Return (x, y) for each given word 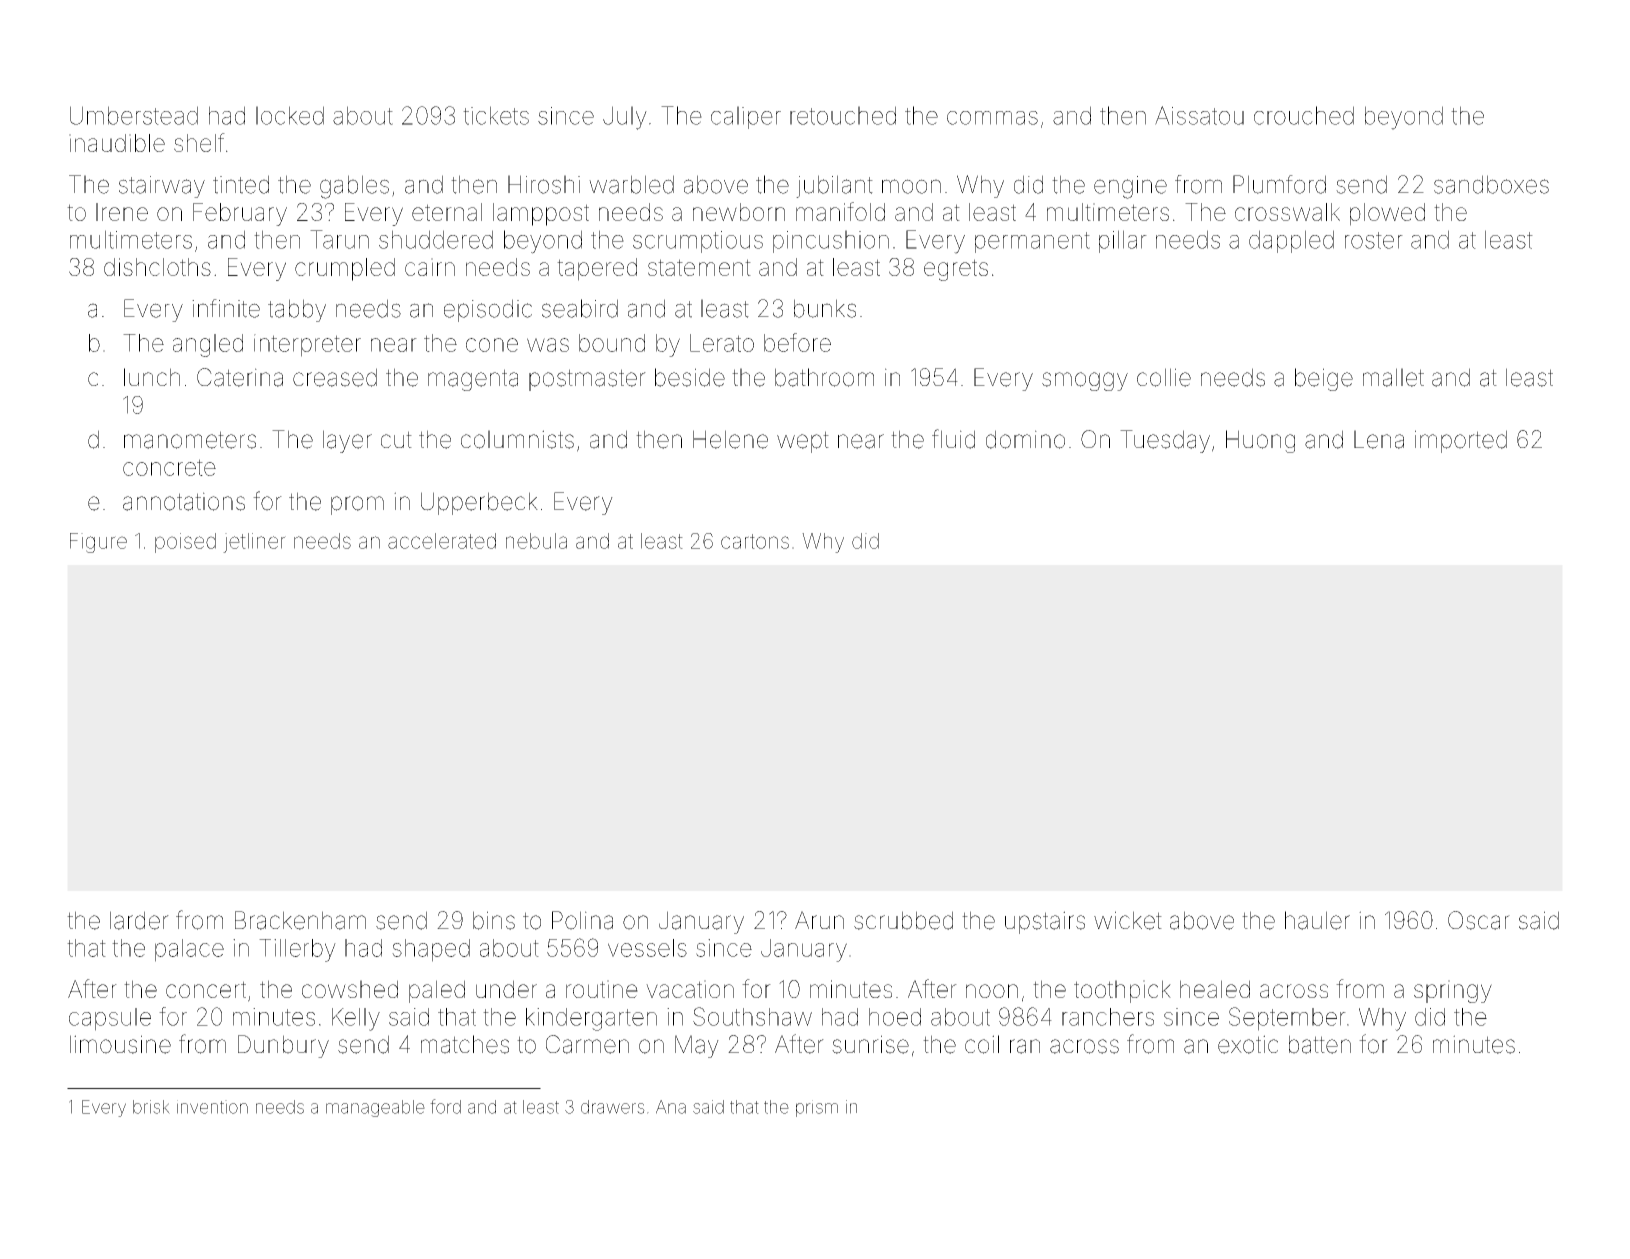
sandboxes (1491, 184)
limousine (120, 1044)
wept (803, 442)
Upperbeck (479, 503)
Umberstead (134, 115)
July (625, 118)
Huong (1260, 441)
